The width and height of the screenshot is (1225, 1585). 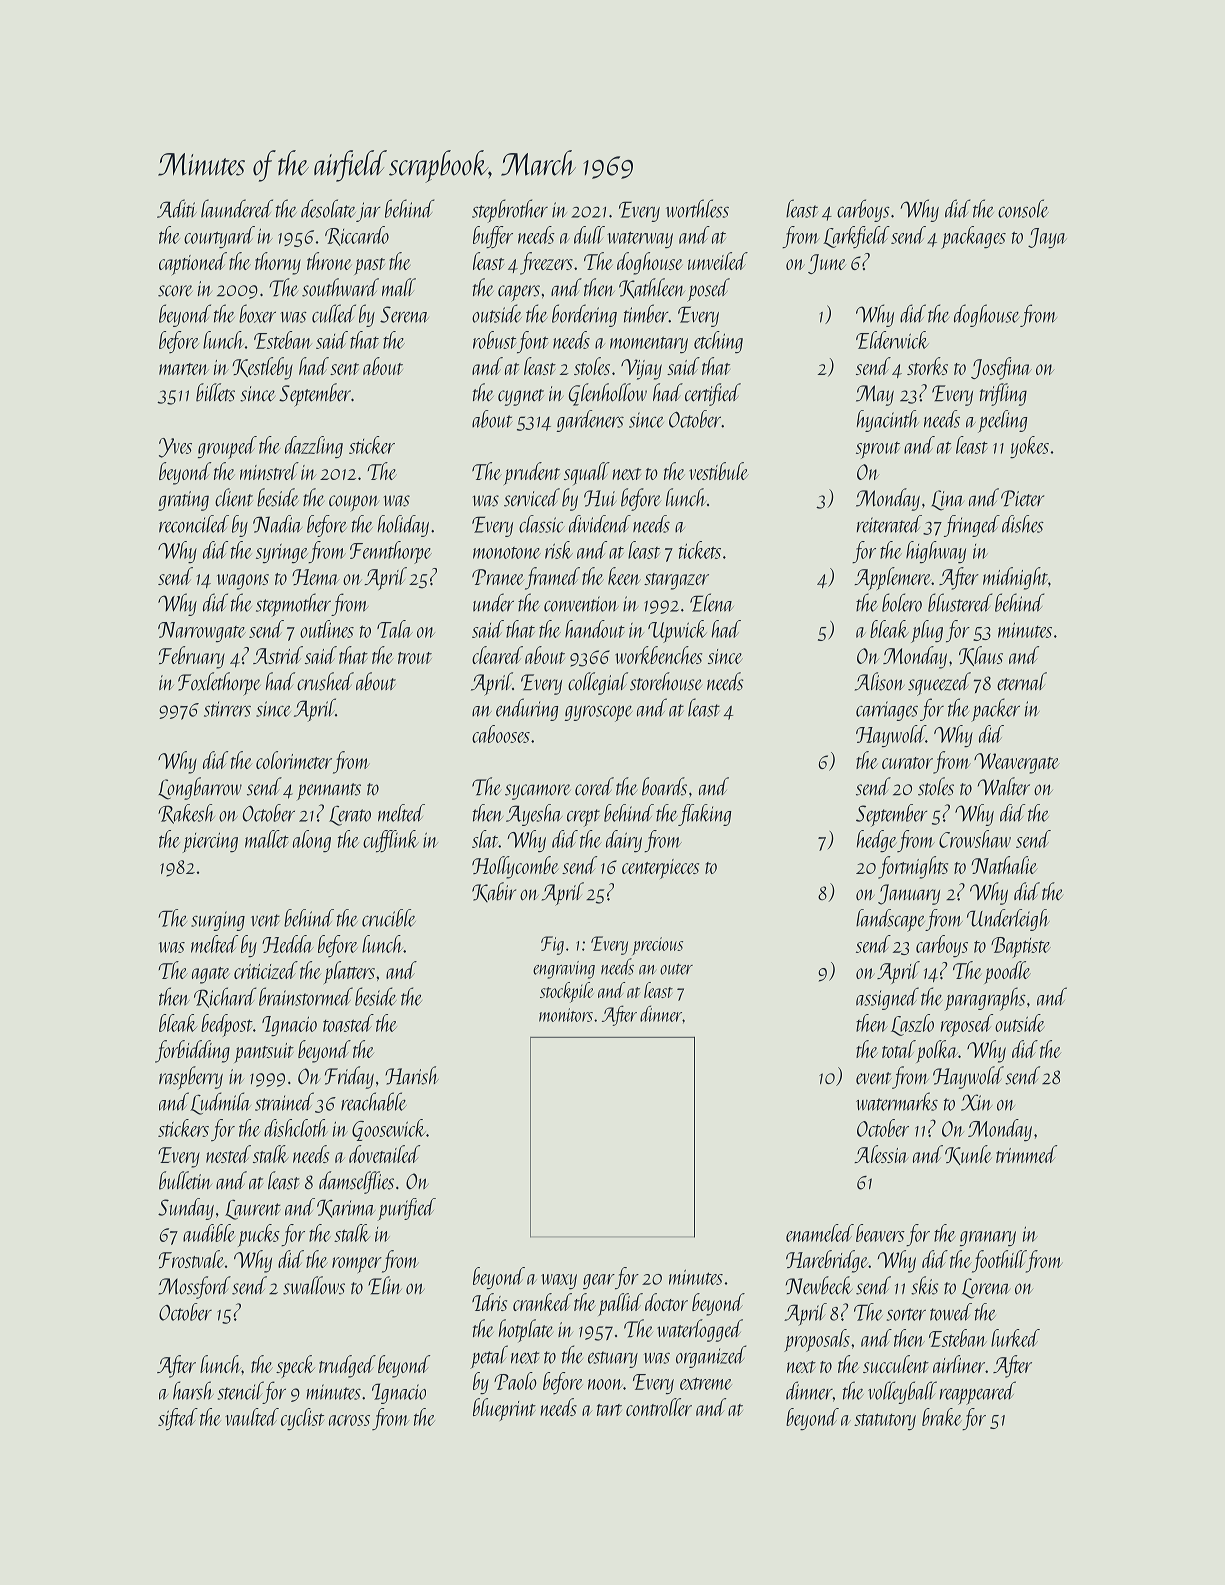 I want to click on Weavergate, so click(x=1017, y=763).
